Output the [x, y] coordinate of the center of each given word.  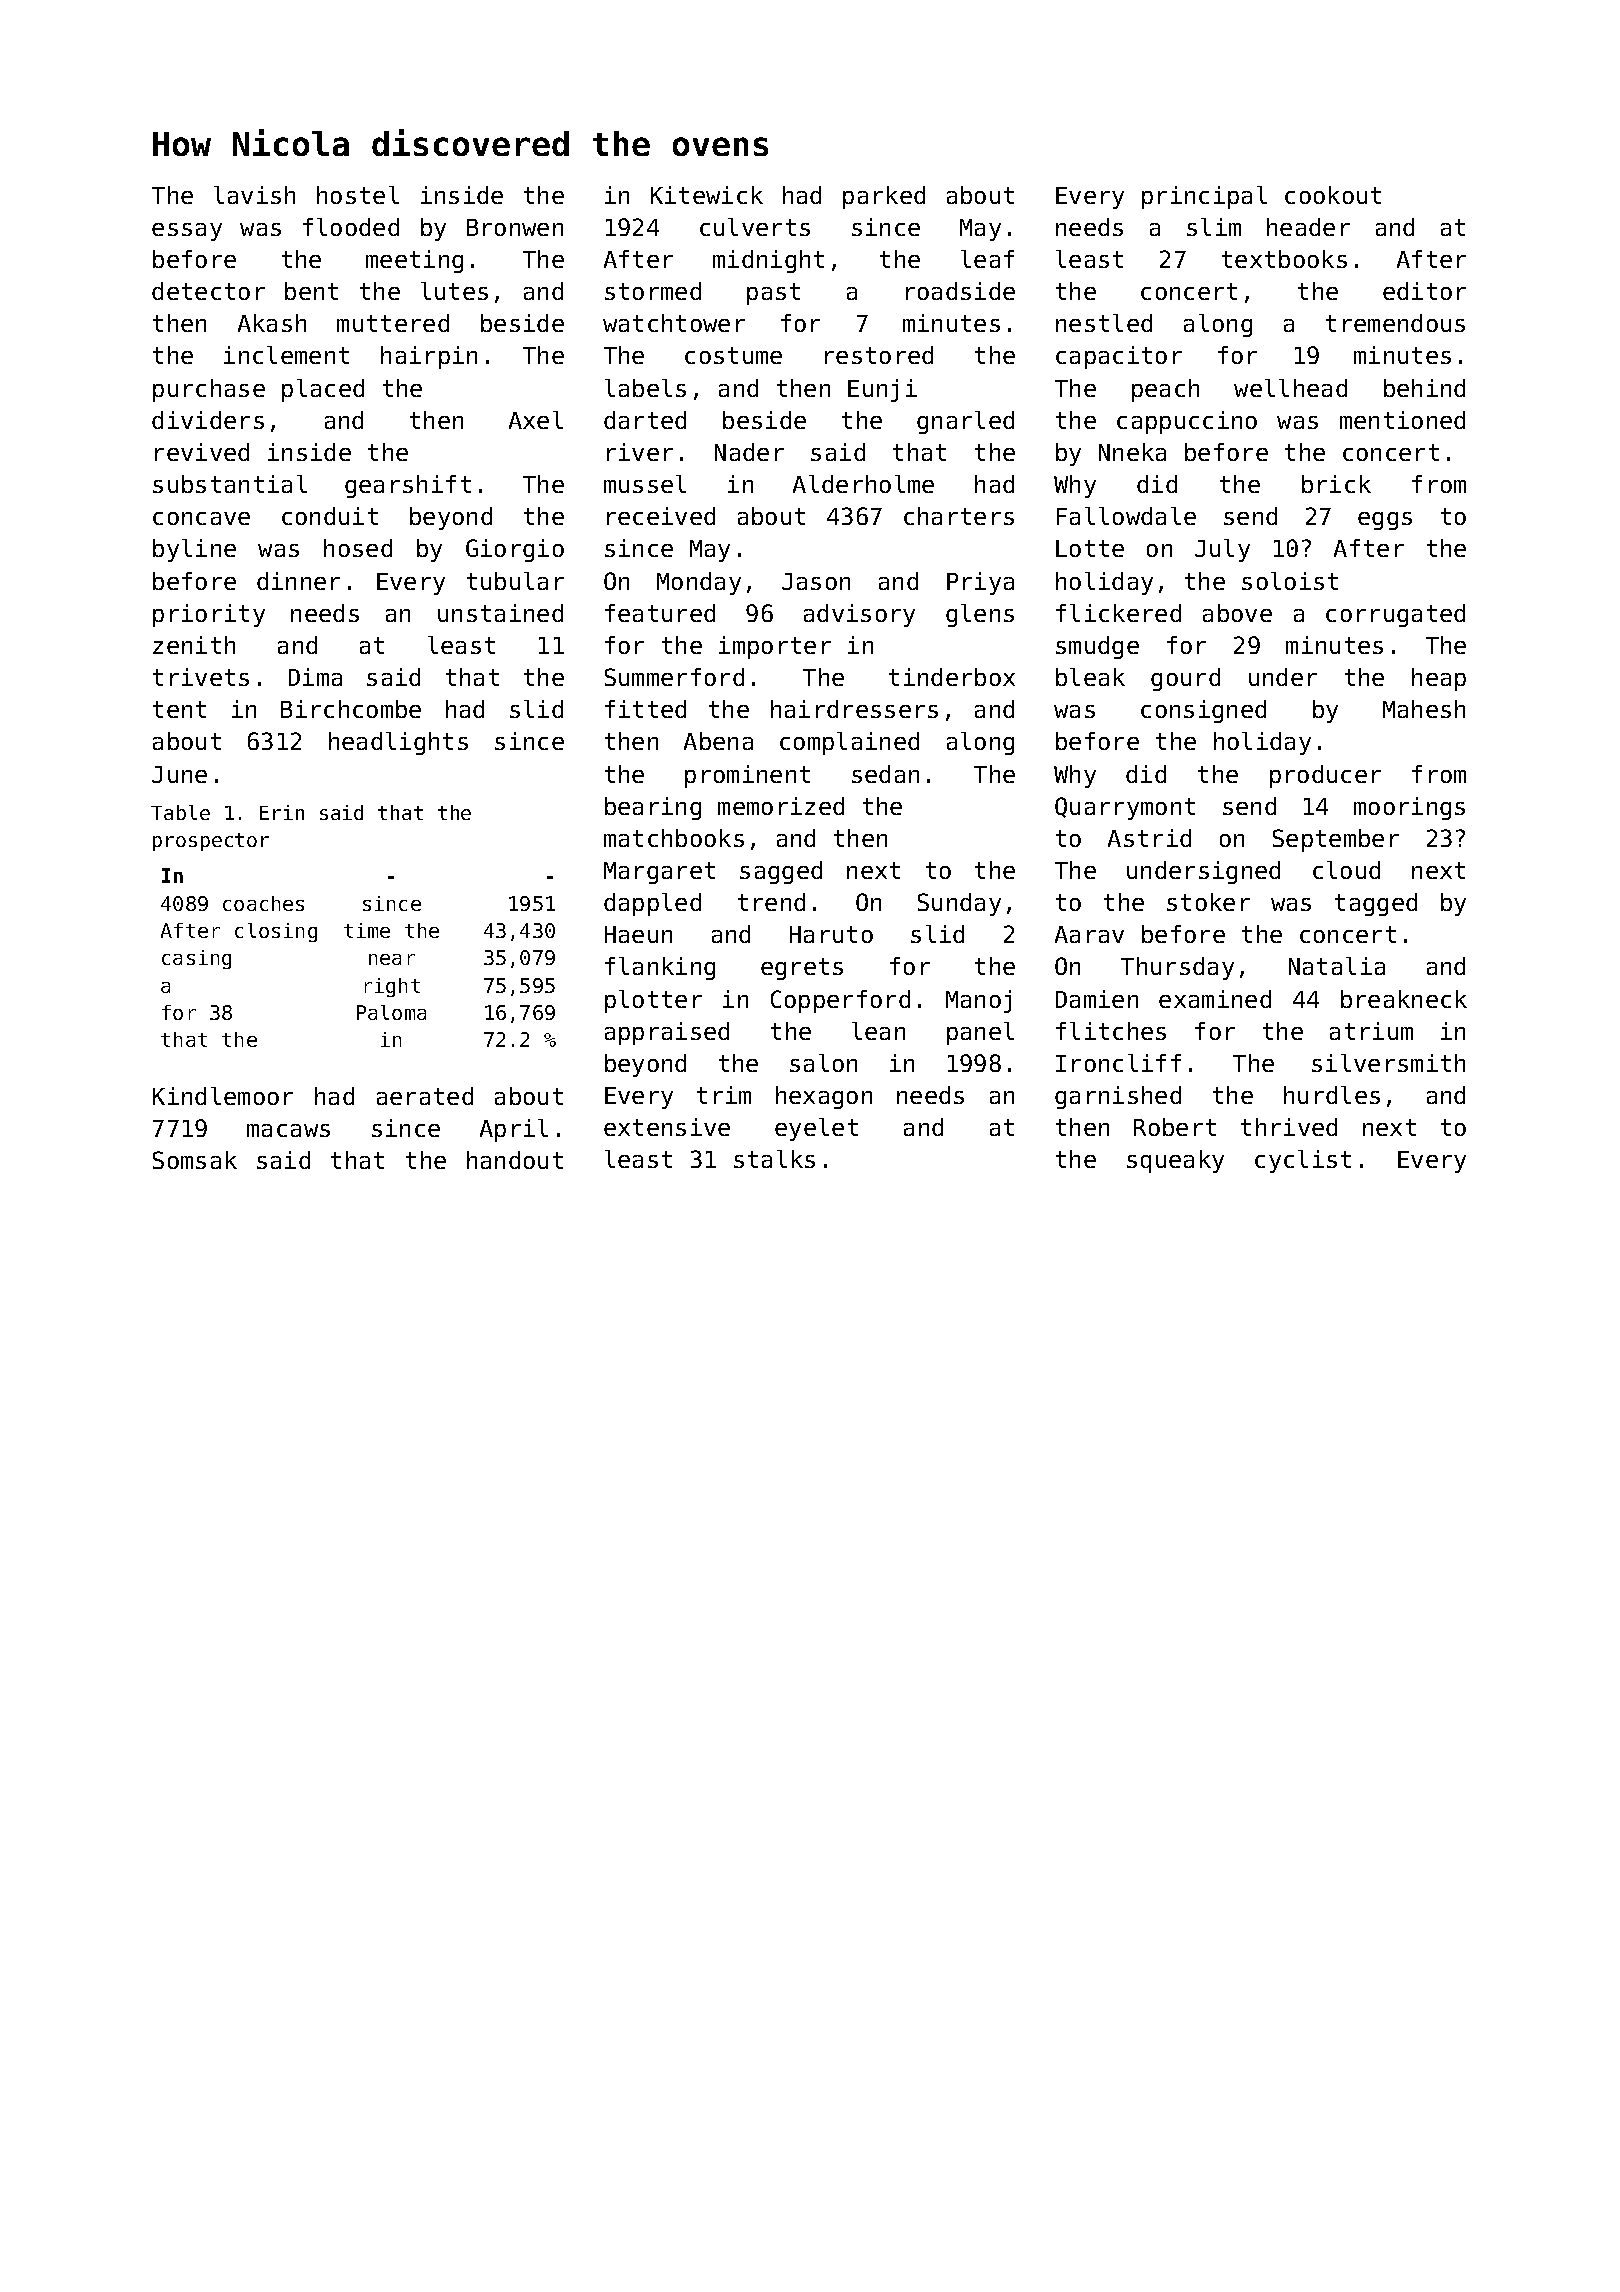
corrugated [1395, 615]
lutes [454, 291]
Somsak [195, 1160]
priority [209, 615]
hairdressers [854, 709]
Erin [282, 812]
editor [1424, 291]
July [1222, 550]
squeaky [1175, 1161]
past [773, 294]
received [661, 516]
